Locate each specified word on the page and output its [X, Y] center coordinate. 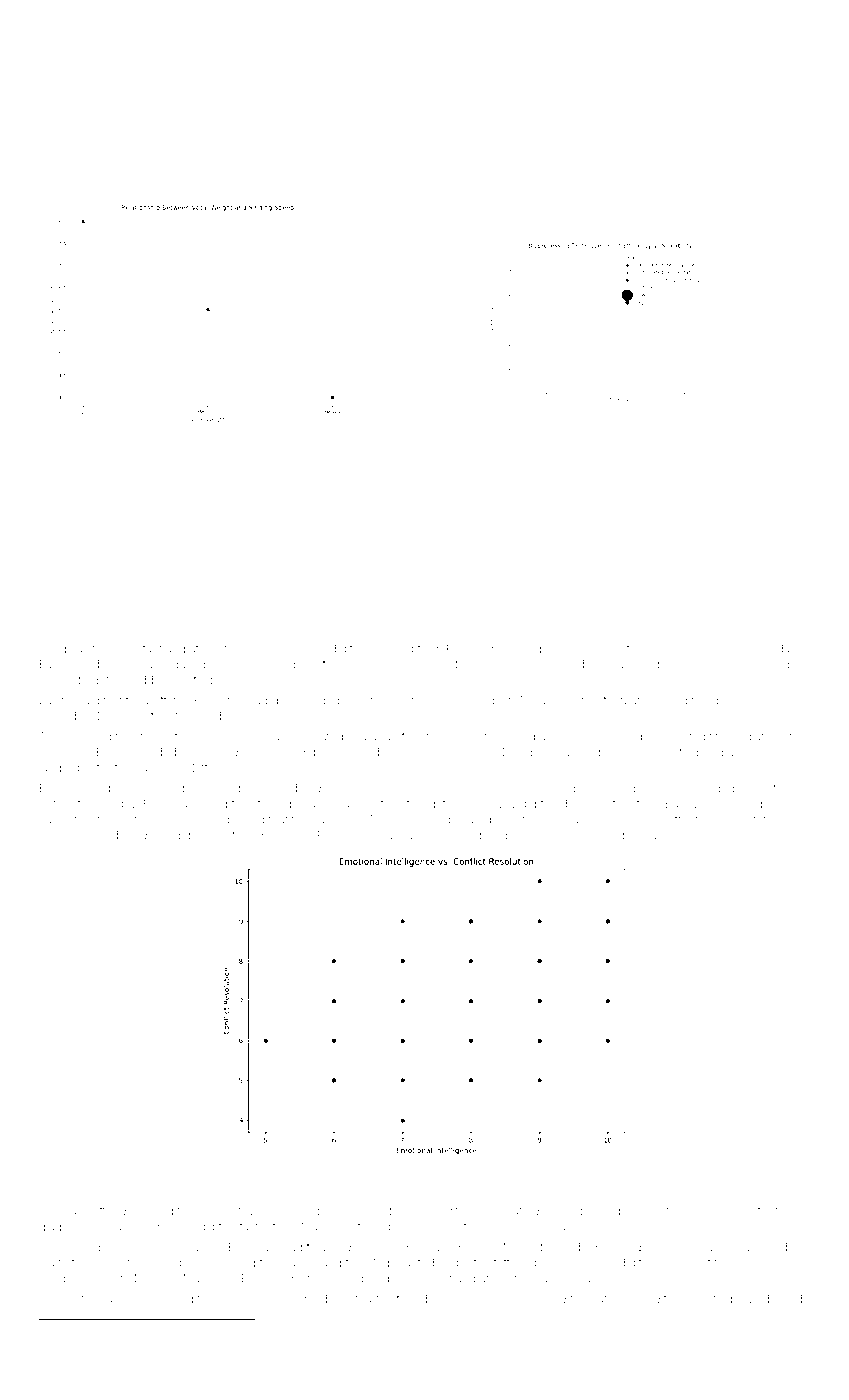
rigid [179, 836]
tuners [456, 753]
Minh [148, 1278]
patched [489, 1177]
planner [430, 836]
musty [518, 837]
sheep [211, 836]
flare [364, 1176]
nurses [736, 1212]
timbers [578, 1176]
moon [728, 701]
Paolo [281, 1176]
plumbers [435, 1228]
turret [129, 737]
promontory [570, 837]
